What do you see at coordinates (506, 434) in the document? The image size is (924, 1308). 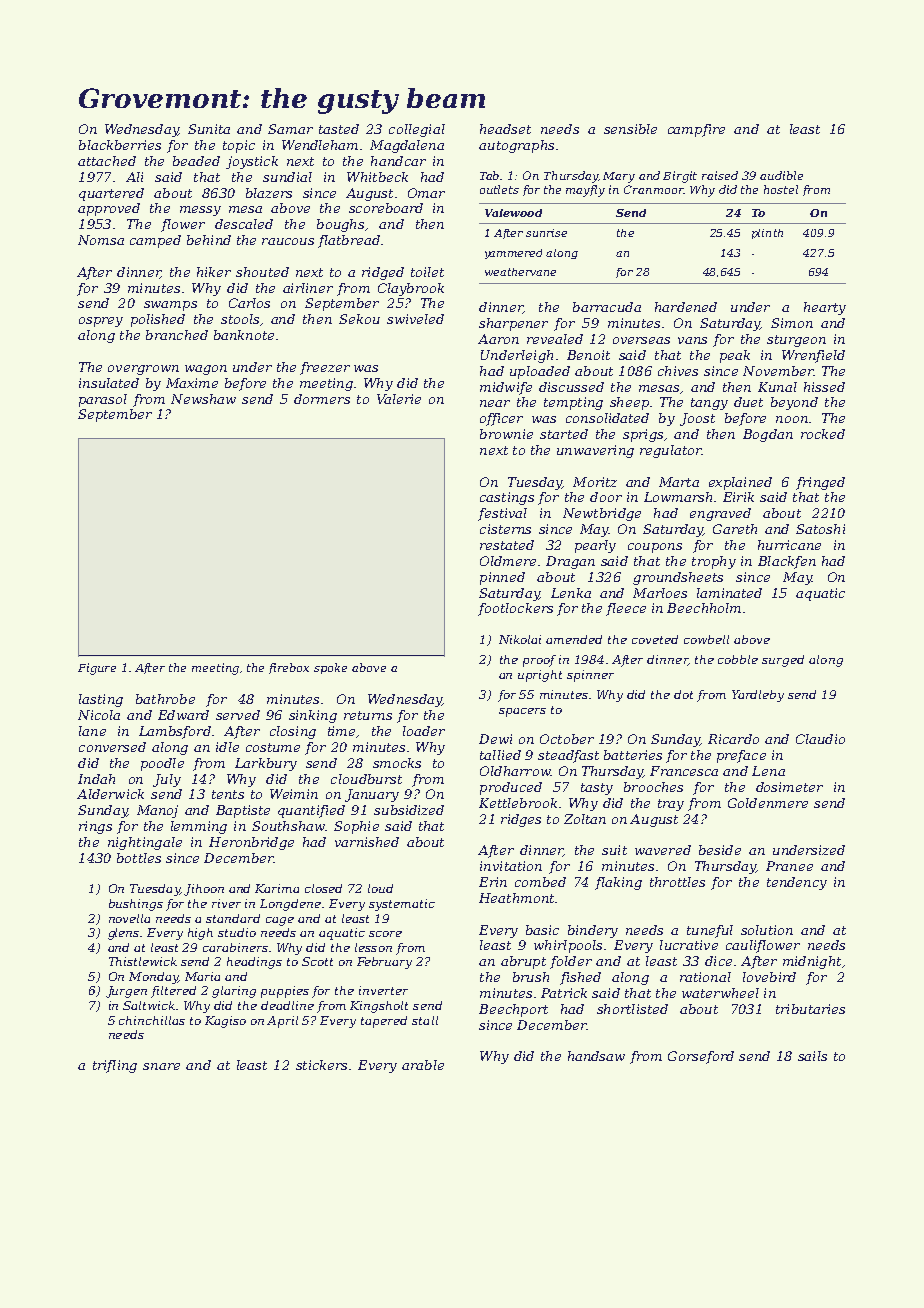 I see `brownie` at bounding box center [506, 434].
